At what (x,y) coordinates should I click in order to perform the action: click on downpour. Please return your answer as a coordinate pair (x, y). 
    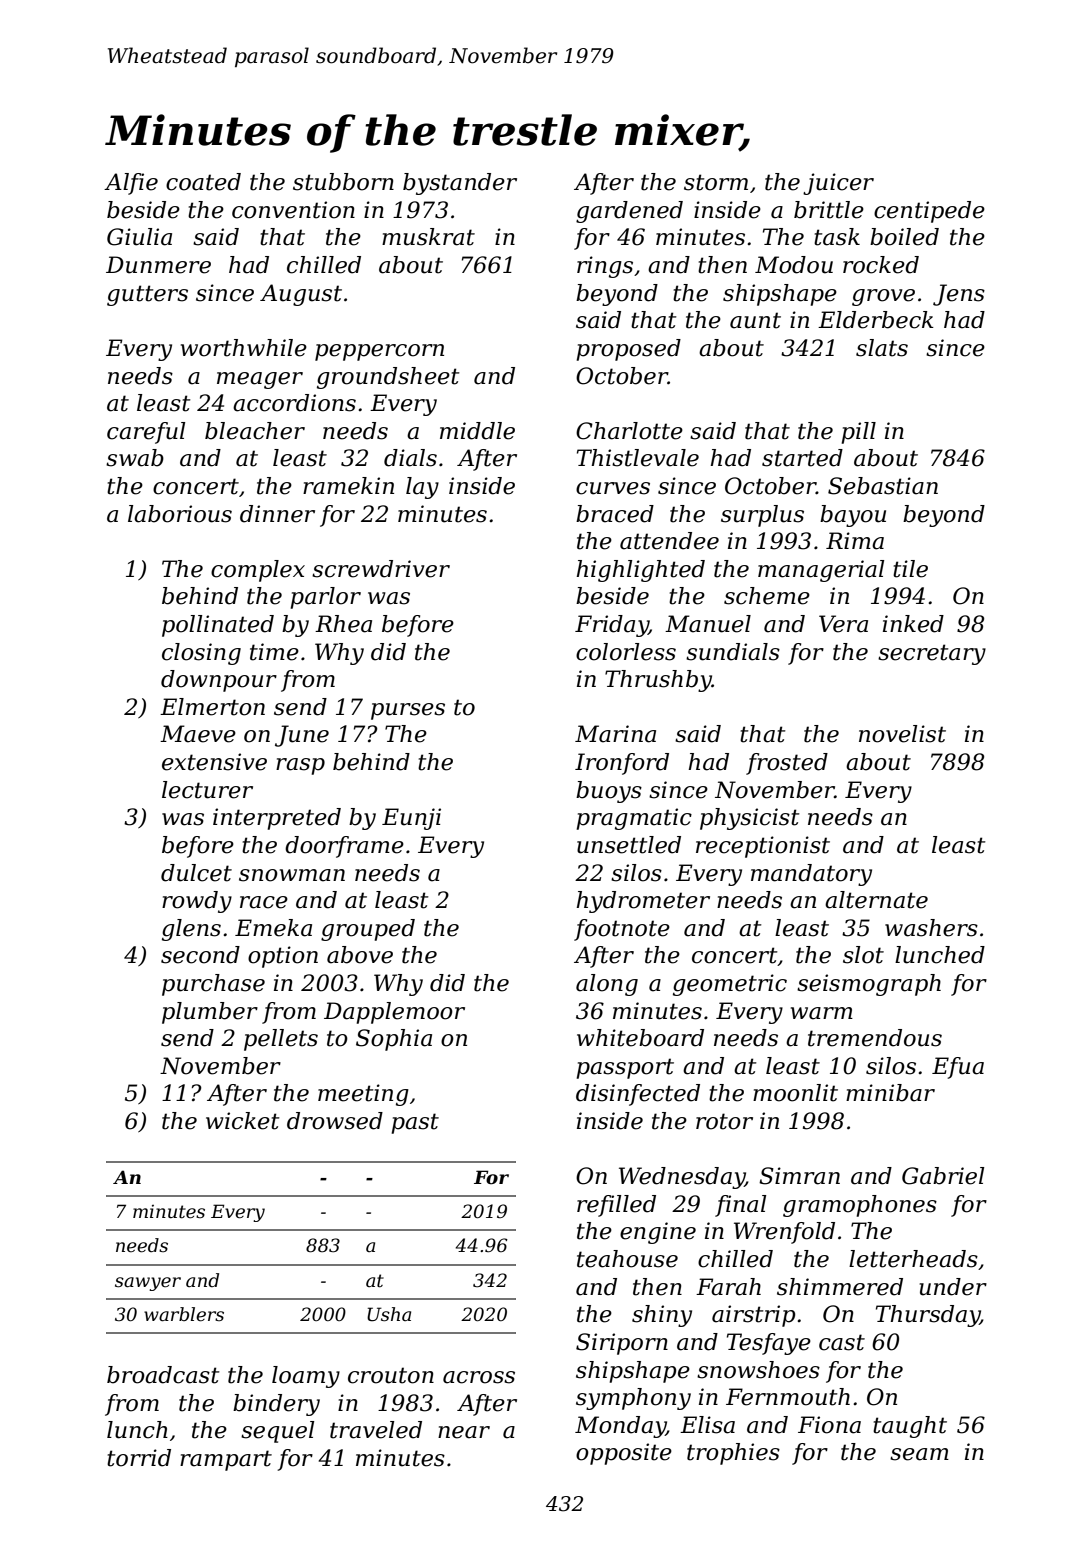
    Looking at the image, I should click on (219, 681).
